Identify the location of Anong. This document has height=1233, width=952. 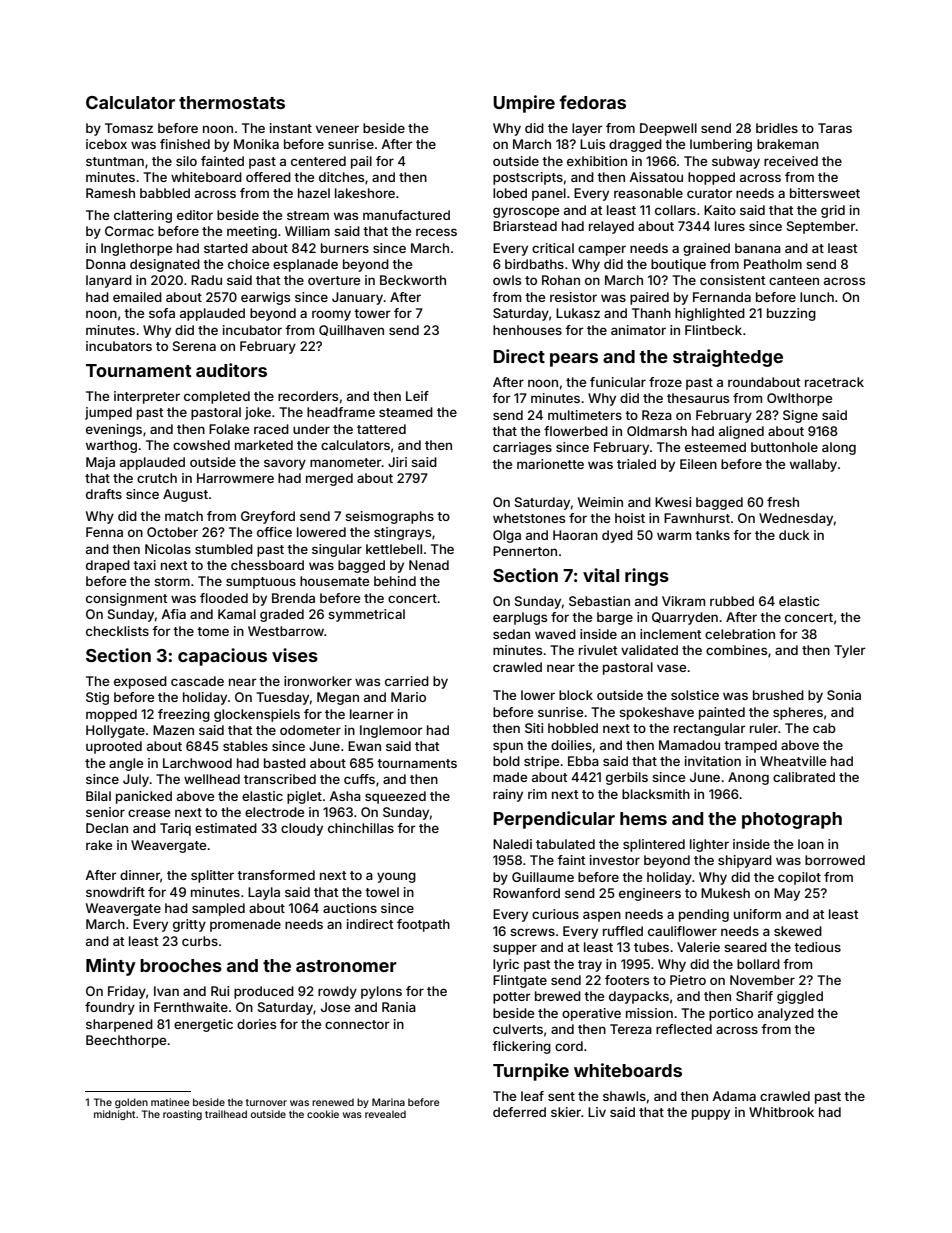
(748, 778).
